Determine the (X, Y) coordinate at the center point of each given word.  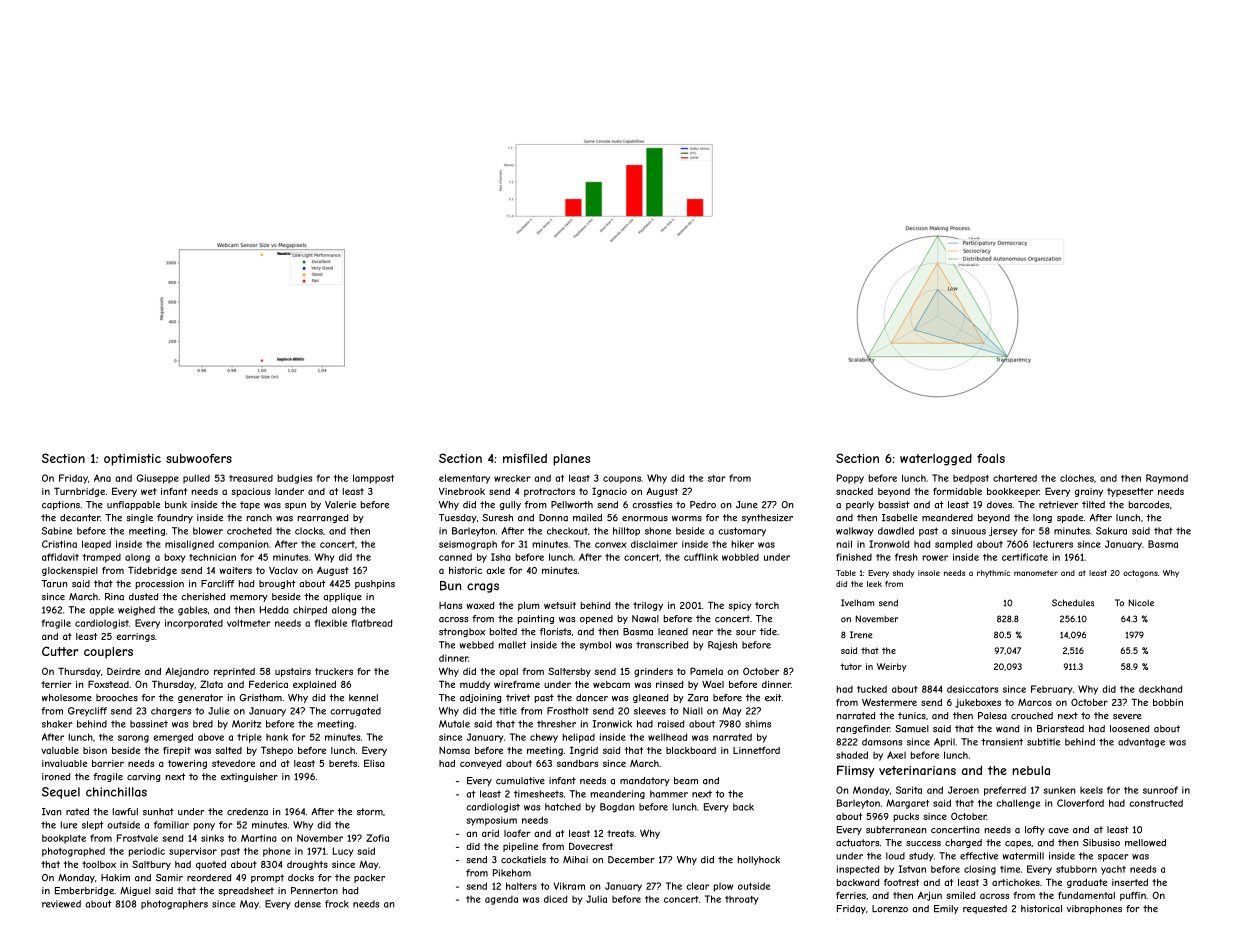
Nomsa (454, 750)
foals (991, 458)
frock (337, 904)
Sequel (61, 793)
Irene (861, 635)
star (717, 478)
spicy (740, 606)
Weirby (892, 667)
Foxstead (108, 684)
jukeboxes (978, 703)
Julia (596, 899)
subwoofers (199, 458)
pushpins (375, 584)
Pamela (706, 671)
